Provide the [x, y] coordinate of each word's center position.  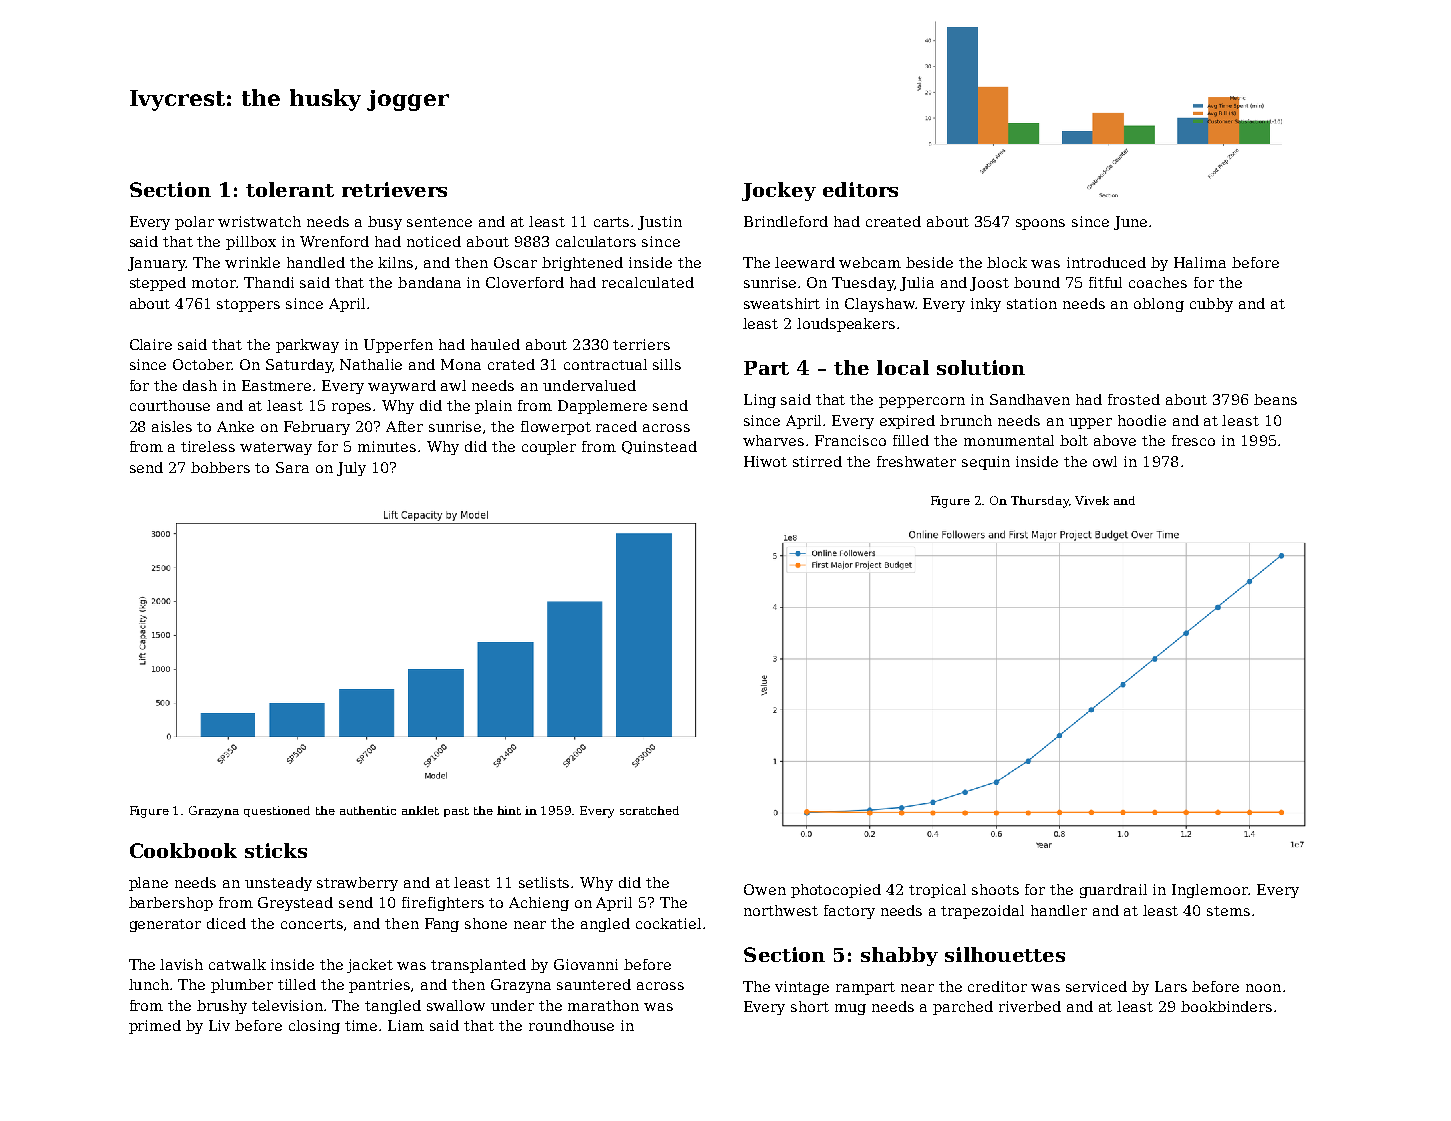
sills [667, 364]
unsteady [278, 884]
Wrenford [334, 241]
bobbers [220, 467]
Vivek [1092, 500]
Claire [151, 344]
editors [860, 189]
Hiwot [765, 461]
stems [1228, 911]
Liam [406, 1025]
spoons [1040, 224]
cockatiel [668, 923]
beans [1275, 399]
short [810, 1006]
